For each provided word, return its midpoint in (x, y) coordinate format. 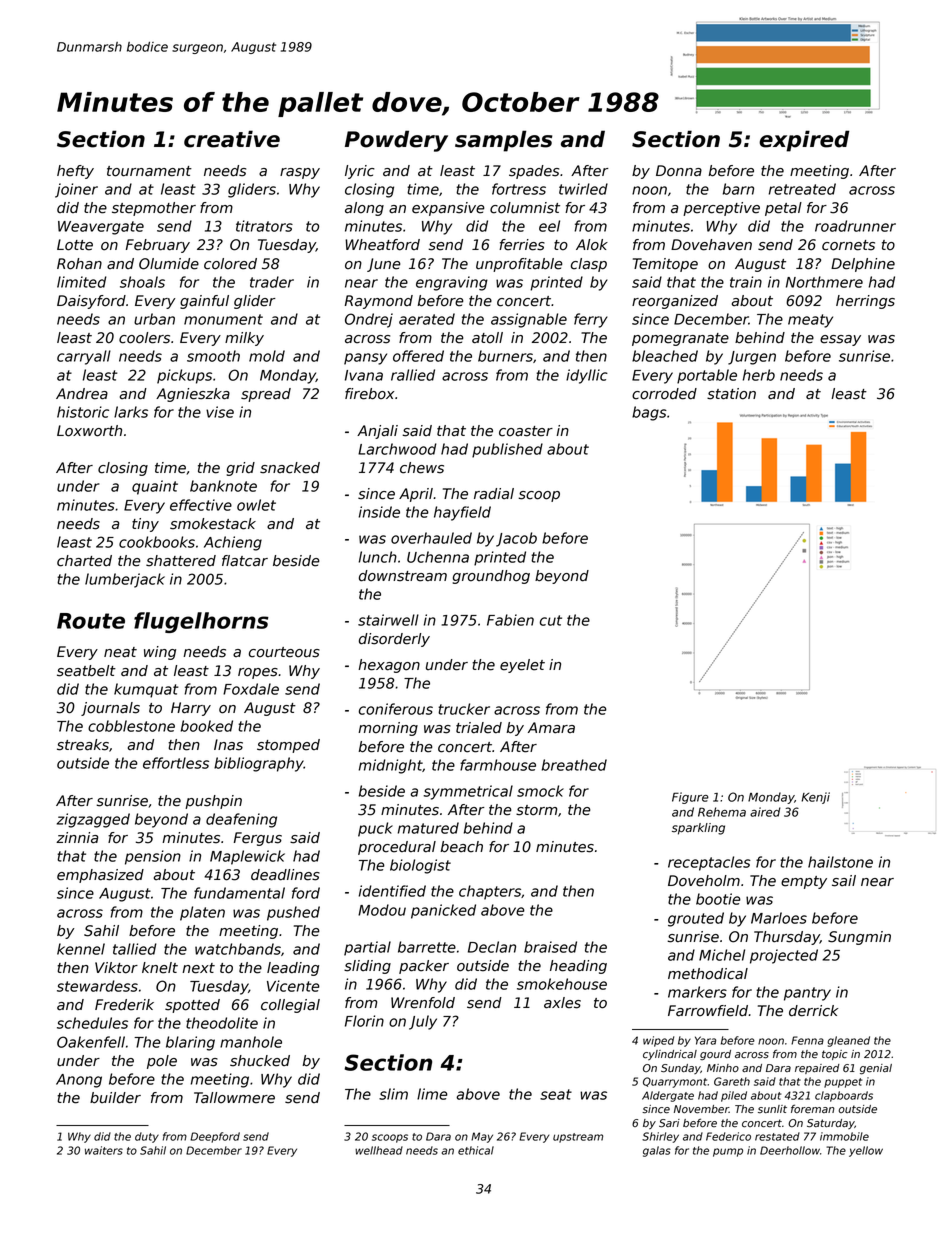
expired (804, 141)
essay (840, 340)
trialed (479, 728)
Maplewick (247, 857)
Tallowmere (234, 1098)
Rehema (722, 812)
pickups (184, 376)
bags (649, 413)
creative (232, 139)
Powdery (396, 141)
